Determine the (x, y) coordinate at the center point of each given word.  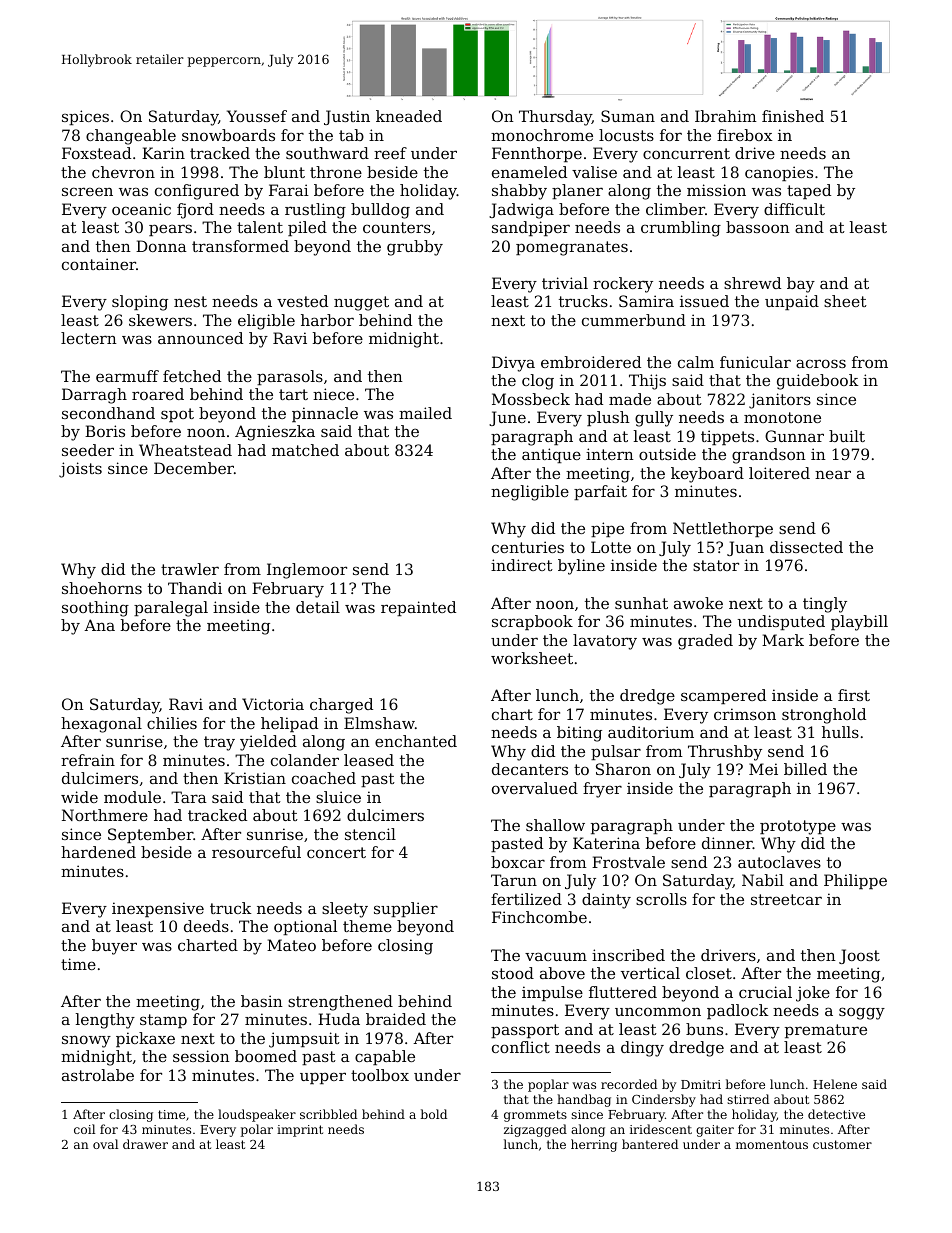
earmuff (127, 376)
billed (805, 769)
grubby (415, 248)
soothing (95, 609)
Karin (163, 153)
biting (579, 734)
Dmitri (701, 1084)
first (854, 695)
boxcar (518, 862)
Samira (646, 301)
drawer (145, 1144)
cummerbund (634, 320)
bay (801, 285)
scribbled (328, 1114)
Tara (189, 797)
